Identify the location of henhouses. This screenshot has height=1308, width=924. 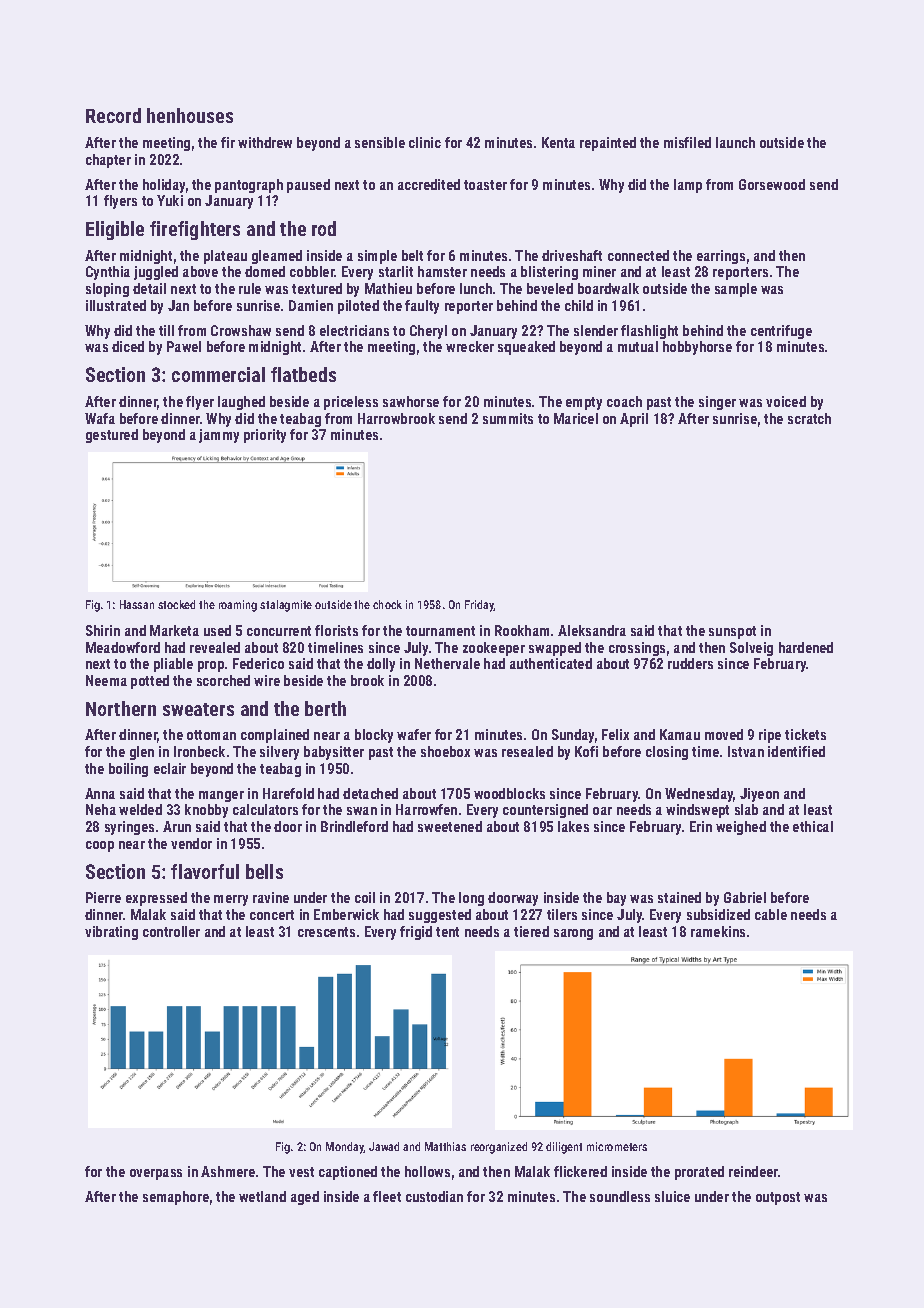
(190, 115).
